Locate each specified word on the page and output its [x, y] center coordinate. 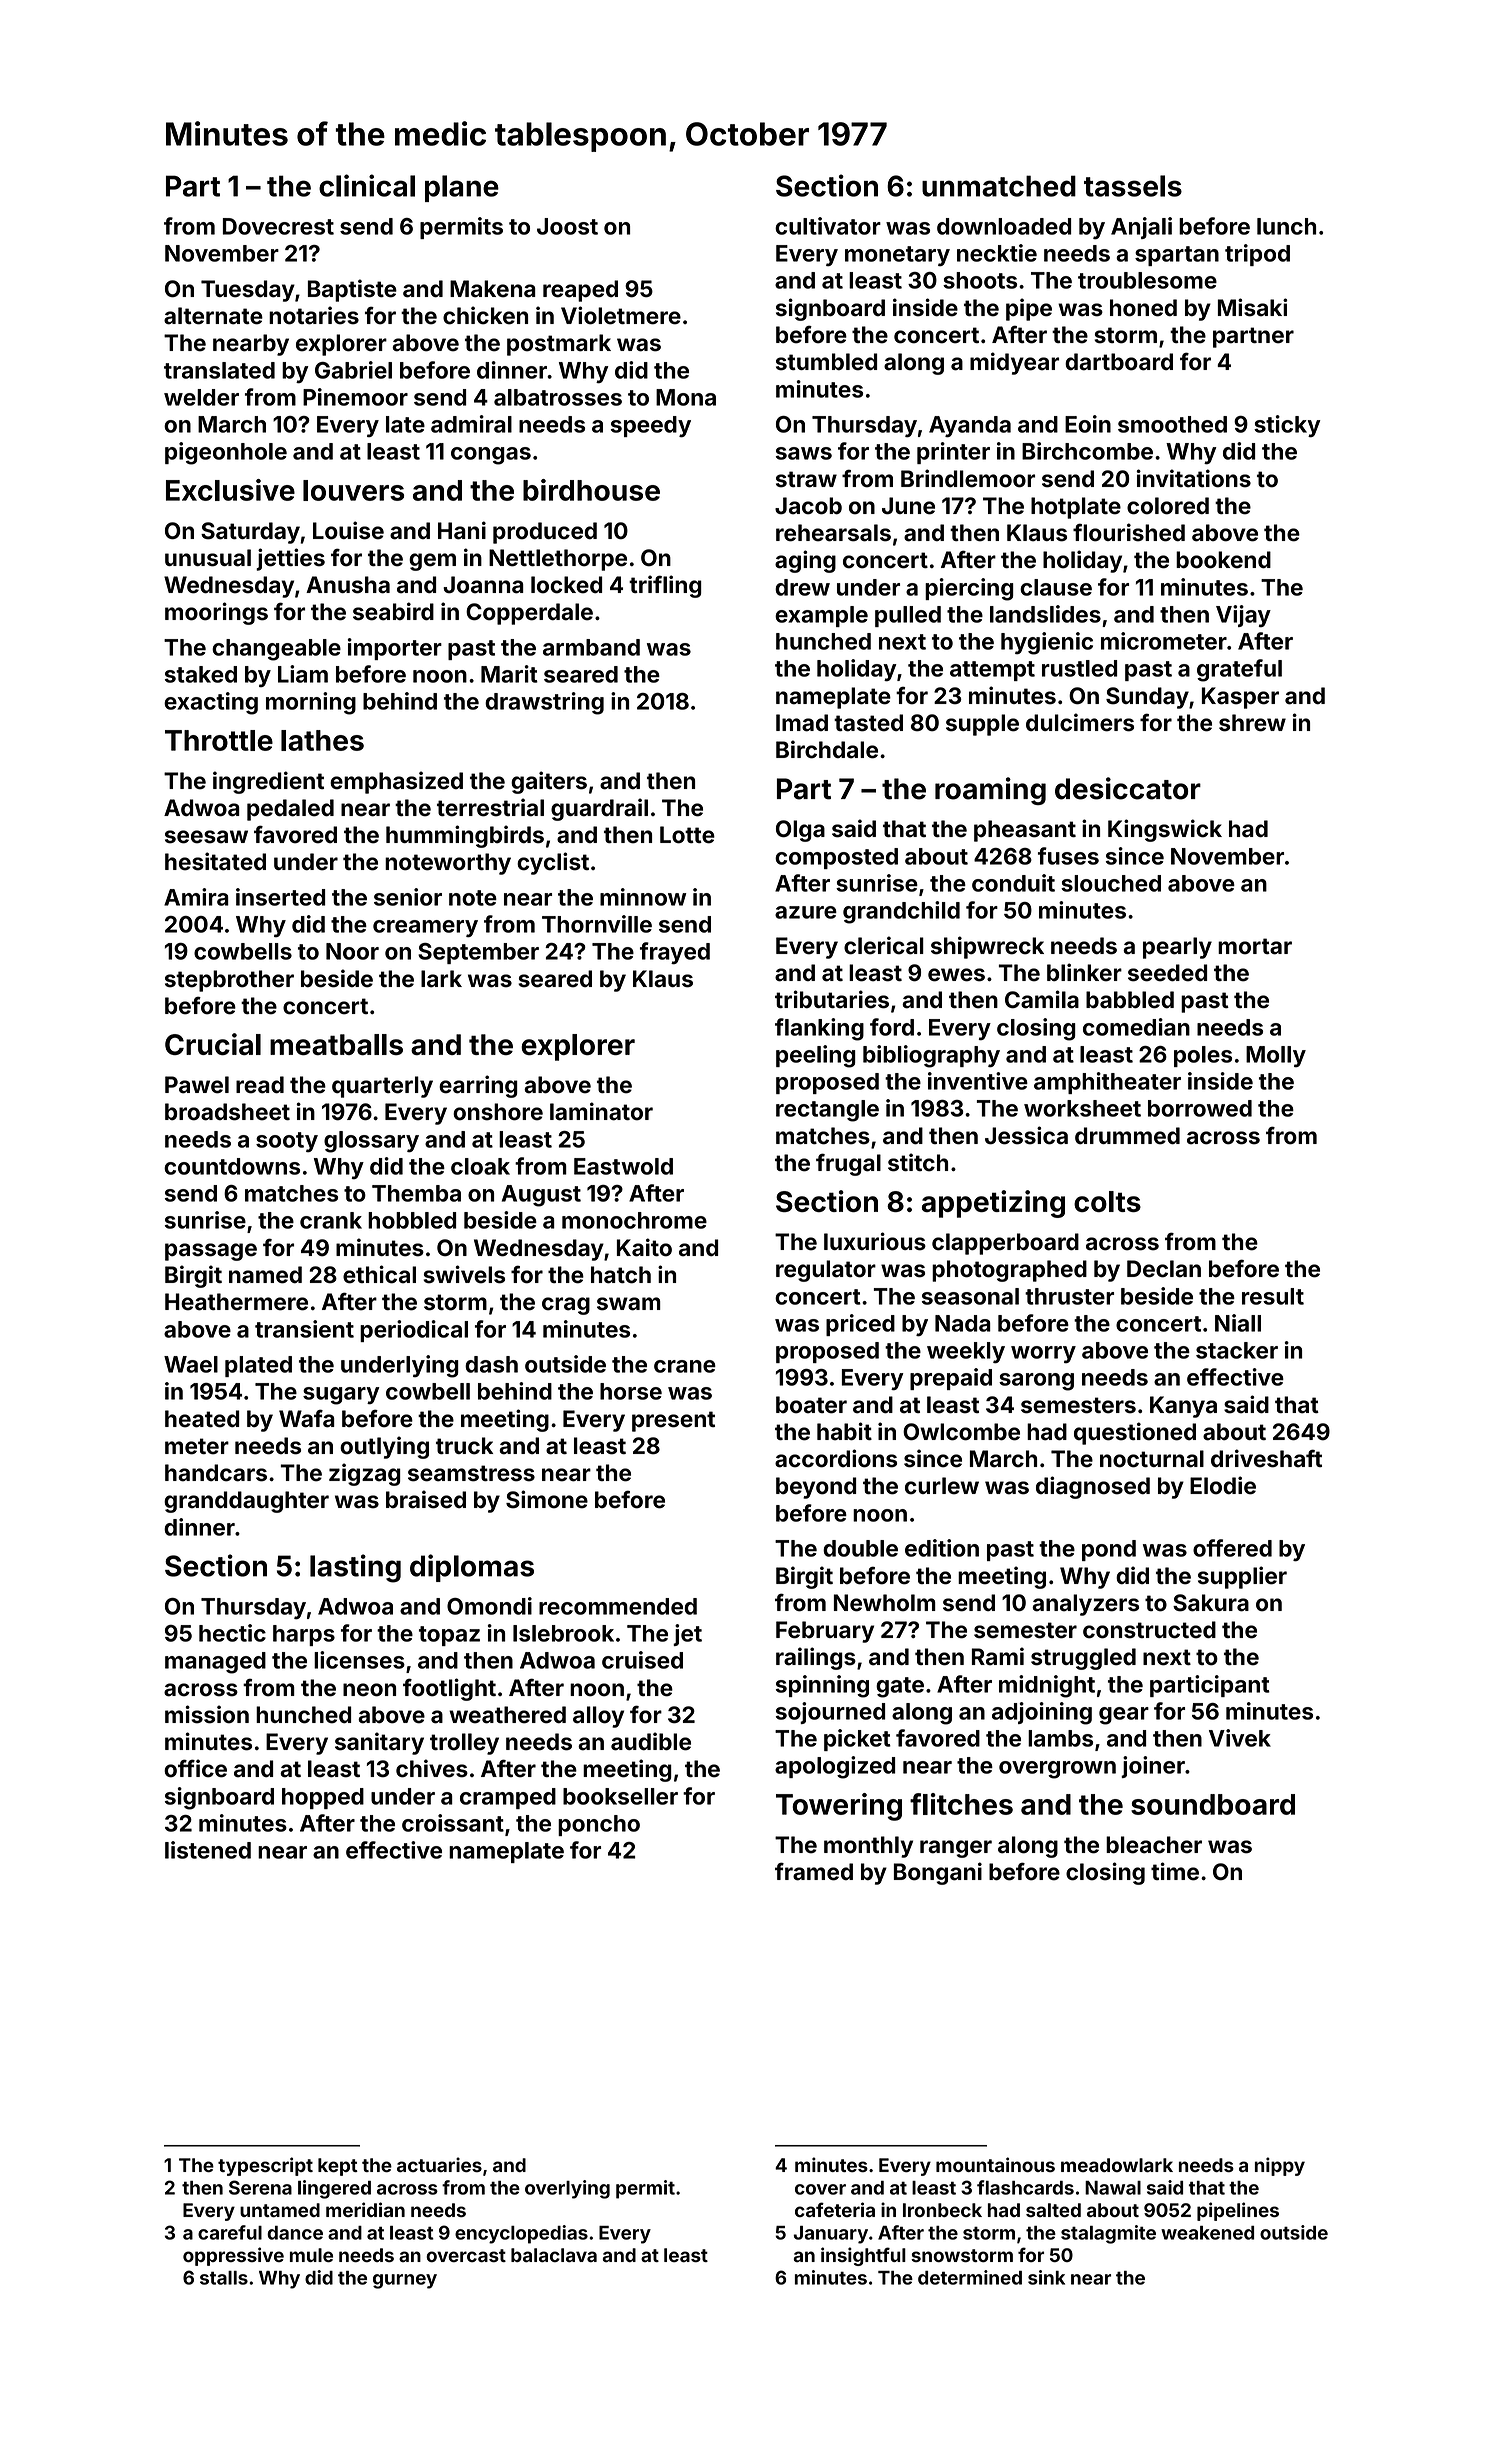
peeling [816, 1056]
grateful [1239, 670]
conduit [1013, 883]
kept [338, 2167]
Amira [196, 897]
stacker [1237, 1350]
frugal [848, 1164]
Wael [191, 1364]
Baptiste [352, 290]
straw [806, 479]
